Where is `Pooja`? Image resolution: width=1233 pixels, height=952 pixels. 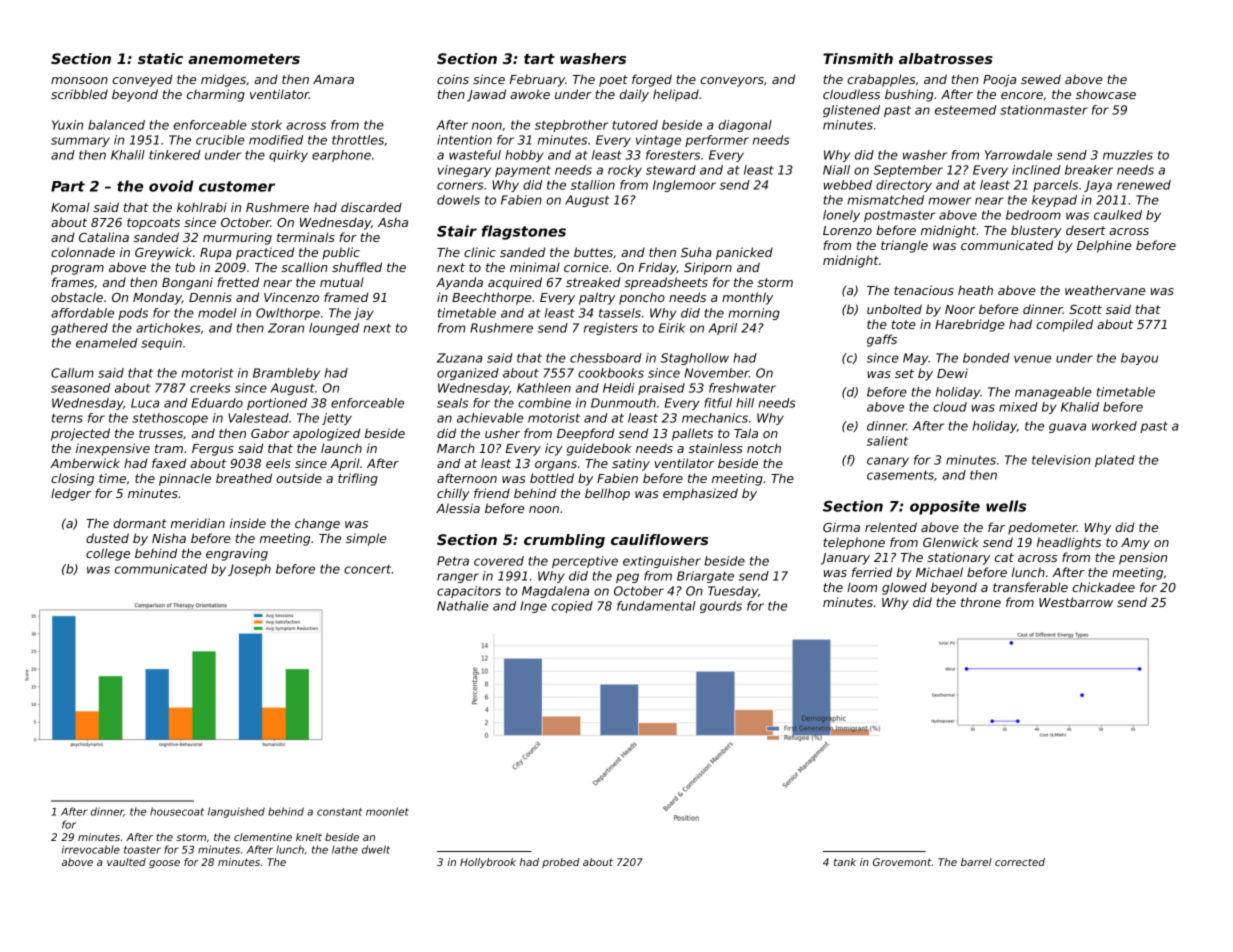 Pooja is located at coordinates (999, 80).
